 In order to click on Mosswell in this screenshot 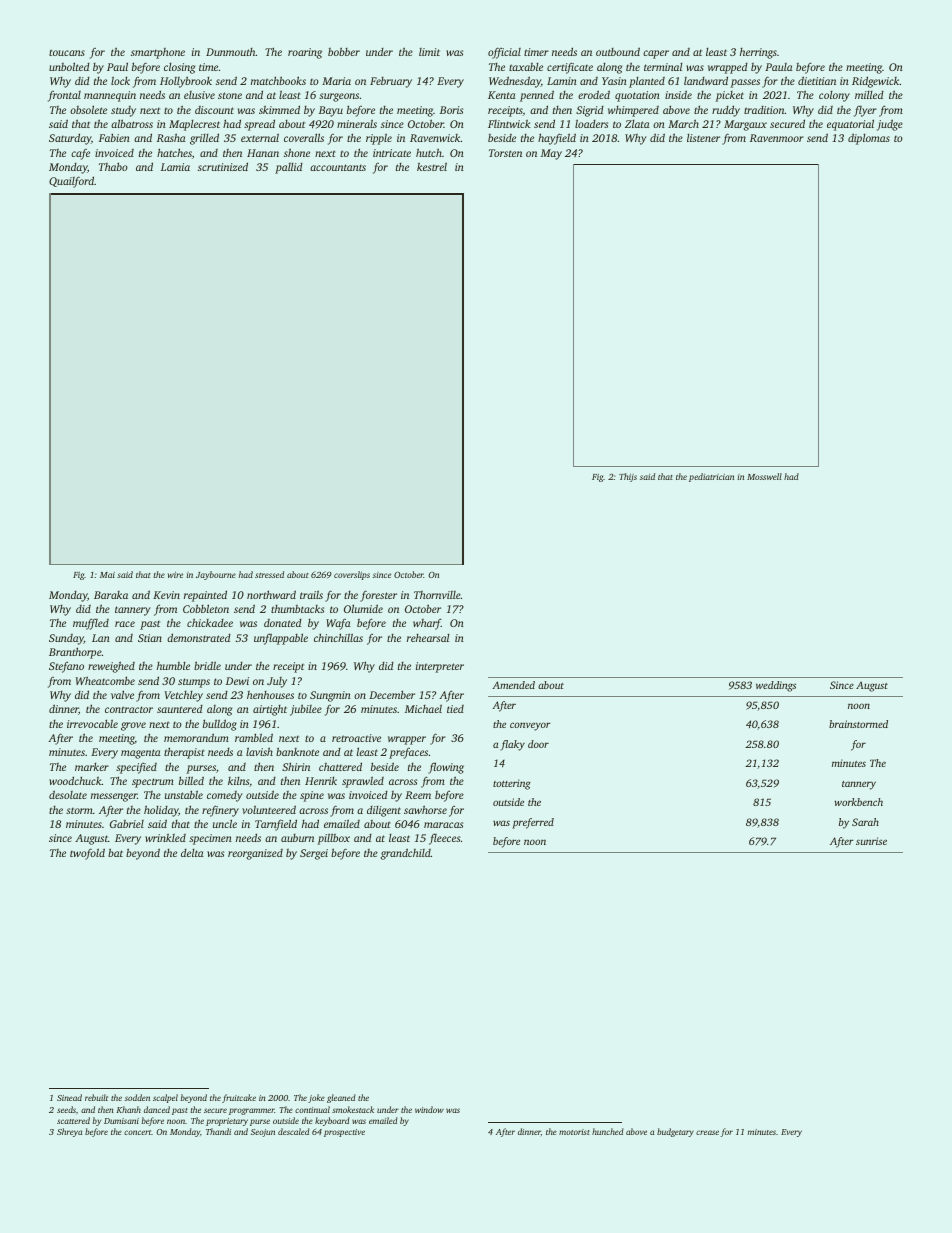, I will do `click(764, 476)`.
